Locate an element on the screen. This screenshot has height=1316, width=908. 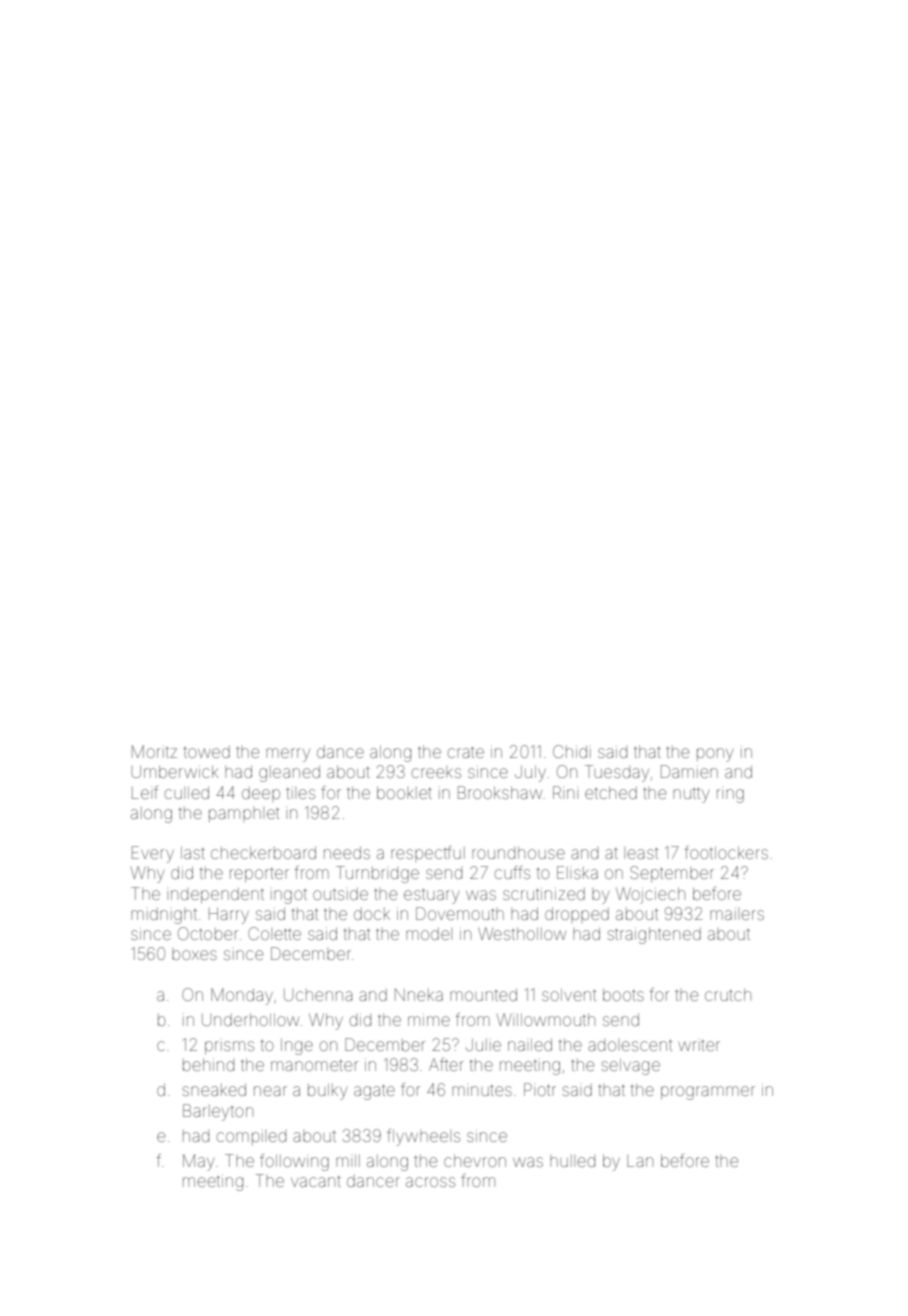
Lan is located at coordinates (640, 1161).
